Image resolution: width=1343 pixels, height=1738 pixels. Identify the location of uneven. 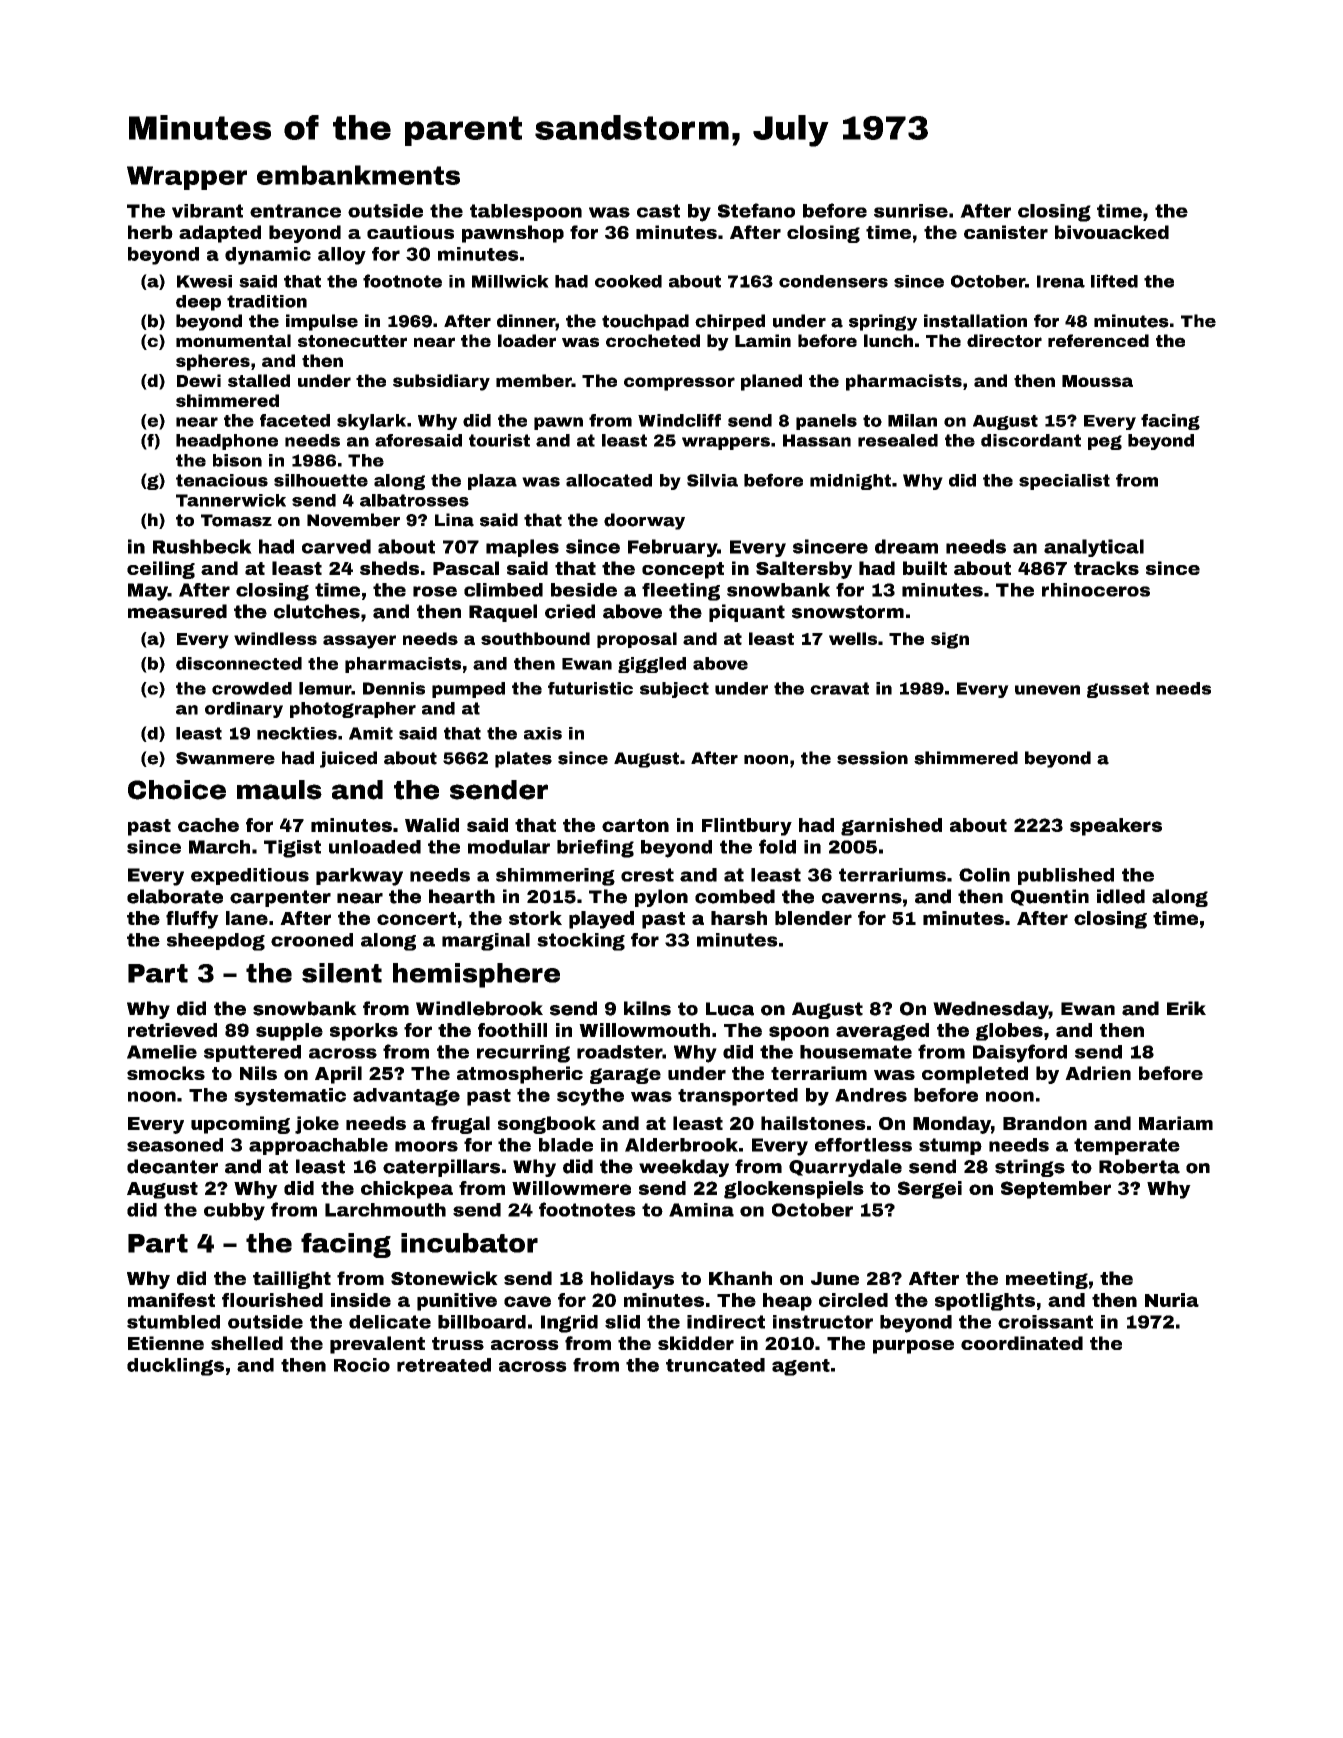
(1047, 690).
